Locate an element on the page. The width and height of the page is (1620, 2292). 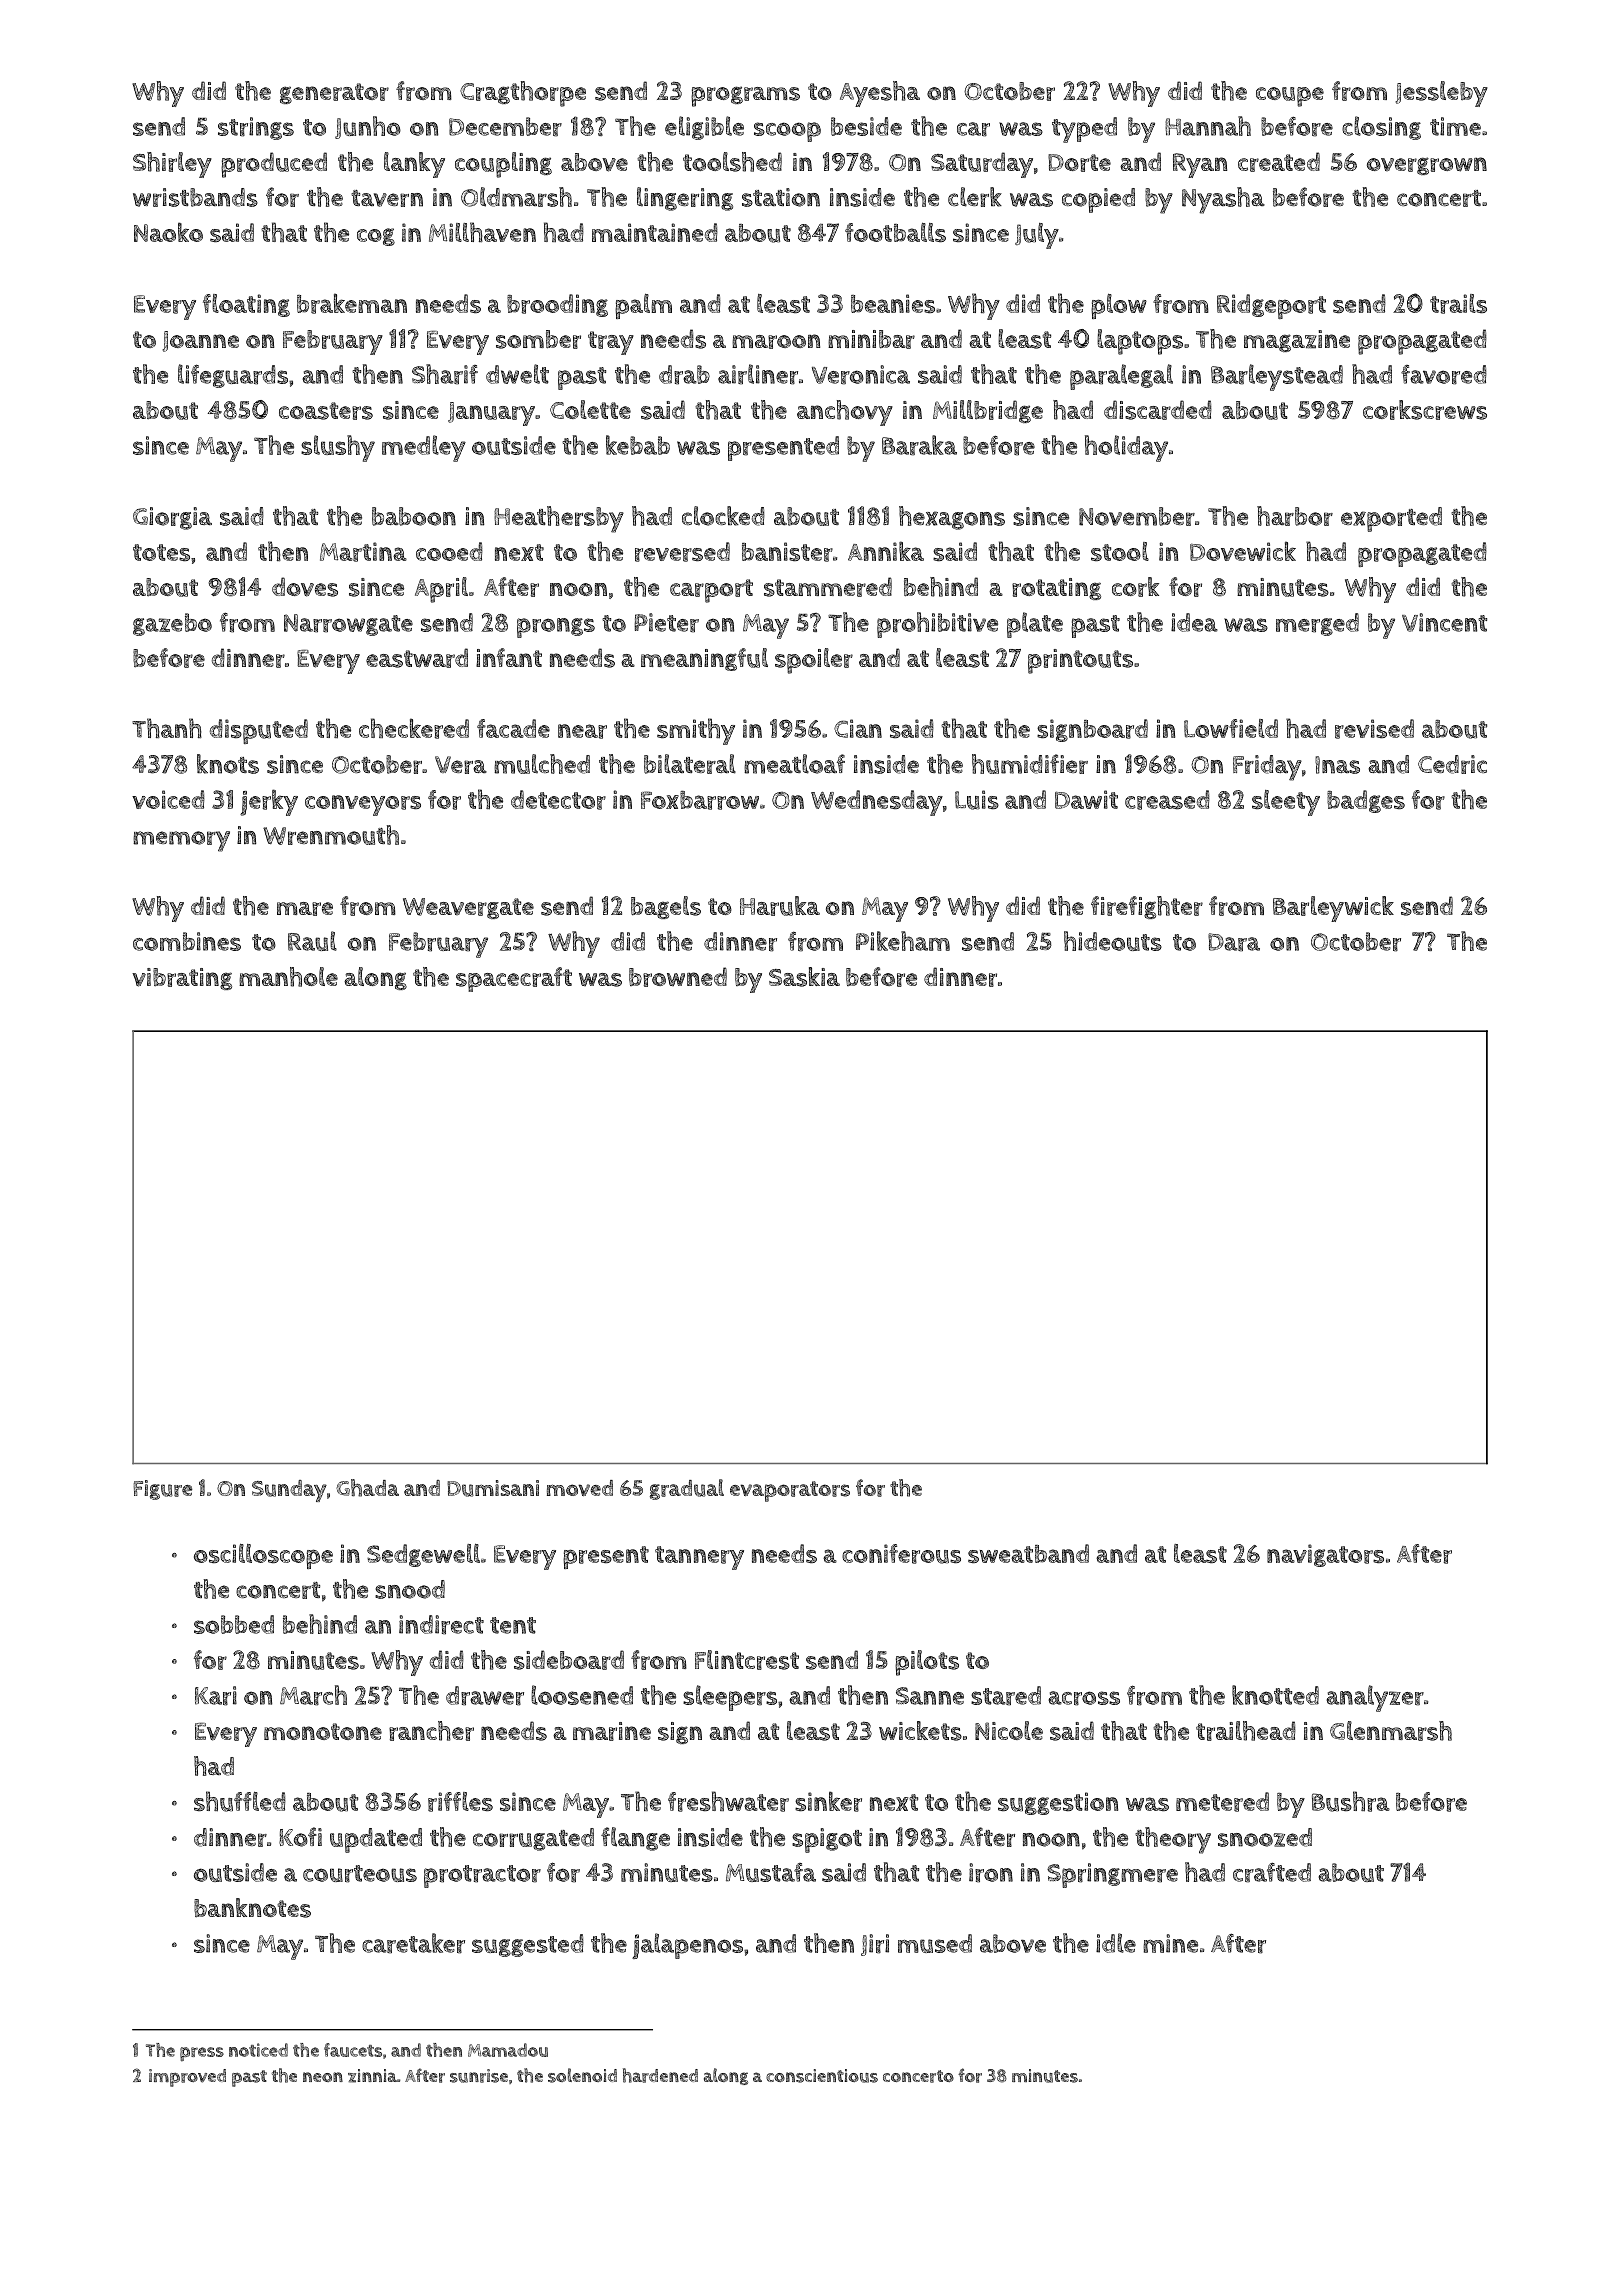
generator is located at coordinates (334, 93).
